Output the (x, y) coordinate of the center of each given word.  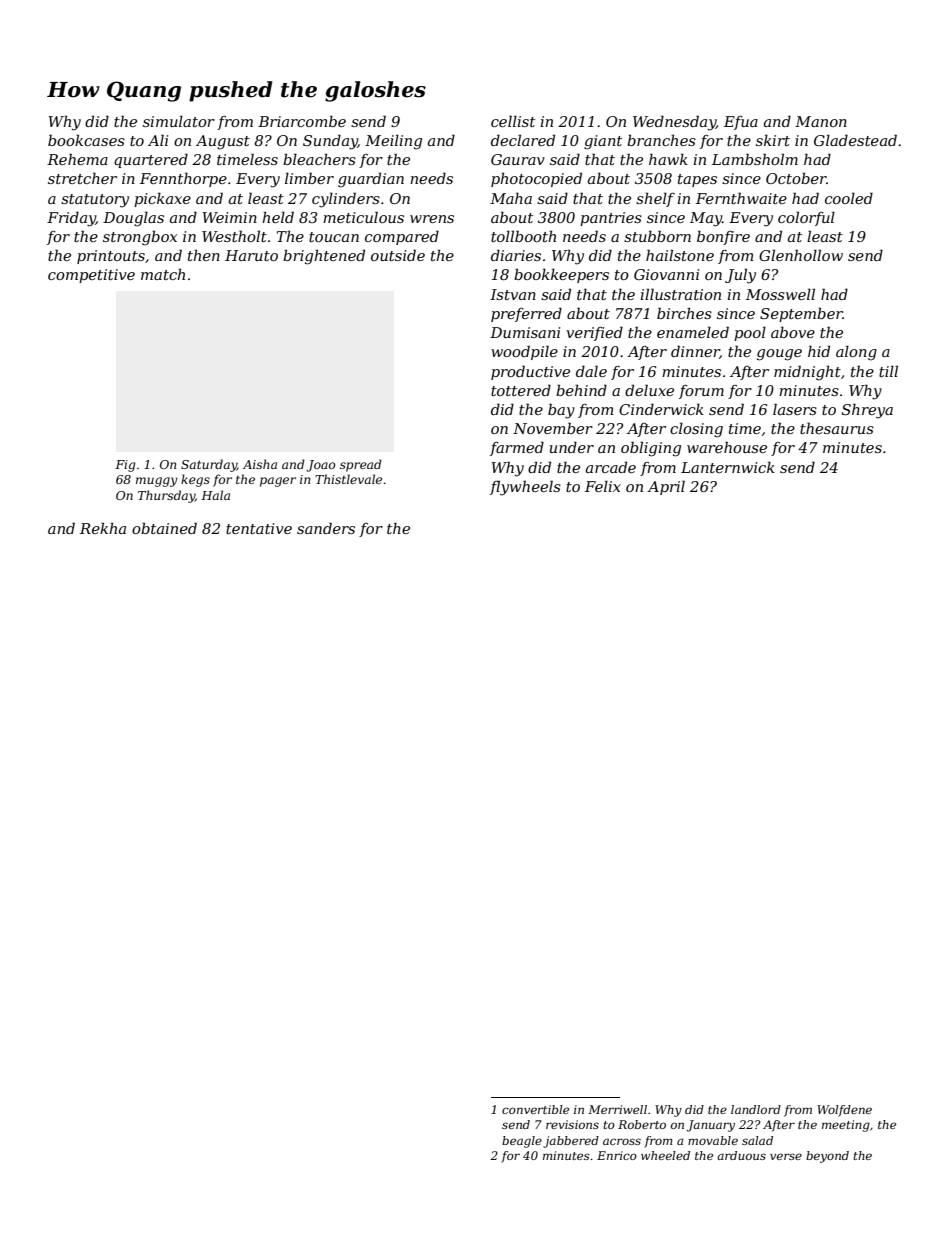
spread (361, 465)
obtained (164, 528)
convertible (535, 1109)
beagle (522, 1142)
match (163, 274)
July (740, 276)
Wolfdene (844, 1111)
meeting (846, 1126)
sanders (326, 528)
